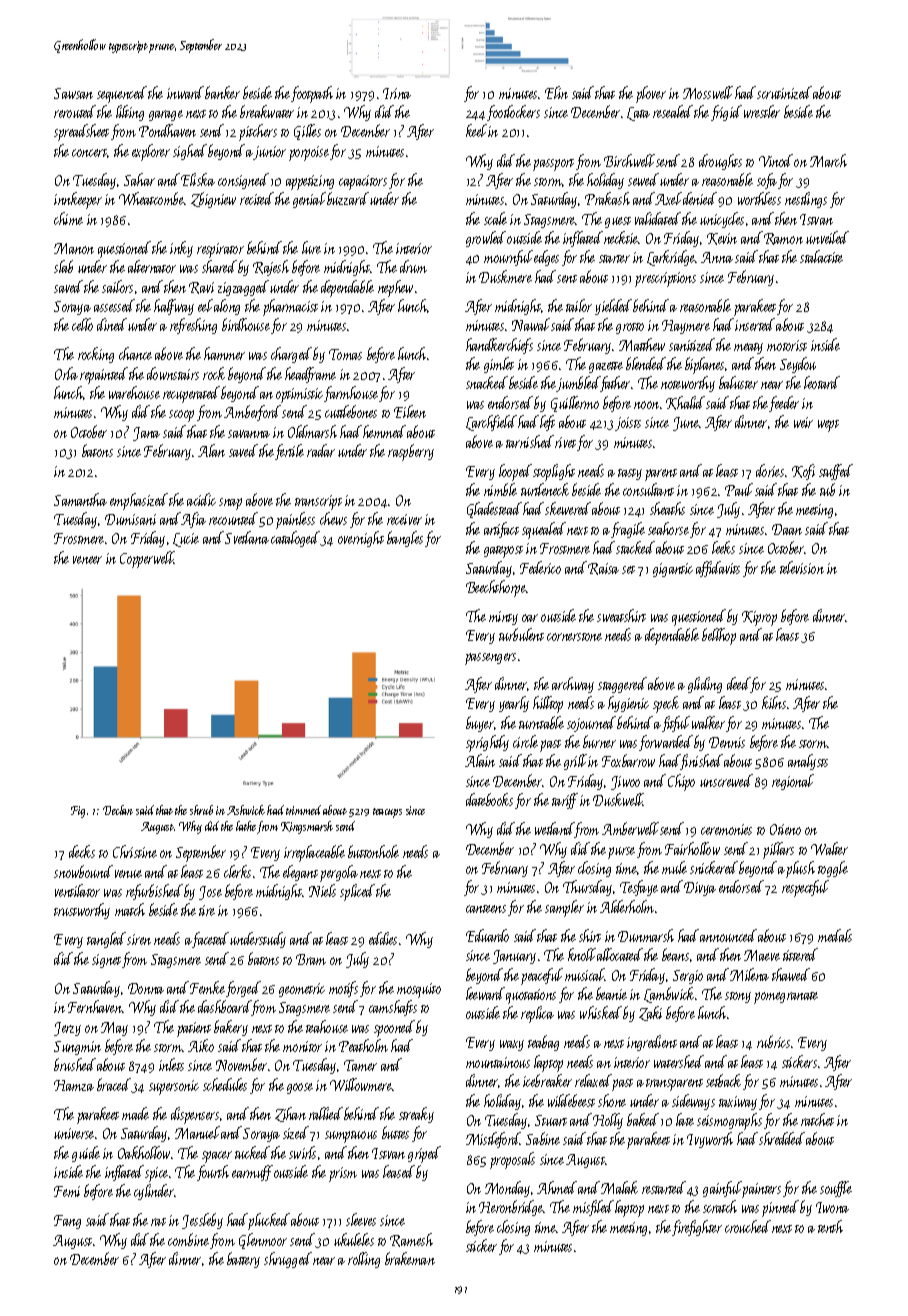 The height and width of the screenshot is (1316, 908). What do you see at coordinates (246, 810) in the screenshot?
I see `Ashwick` at bounding box center [246, 810].
